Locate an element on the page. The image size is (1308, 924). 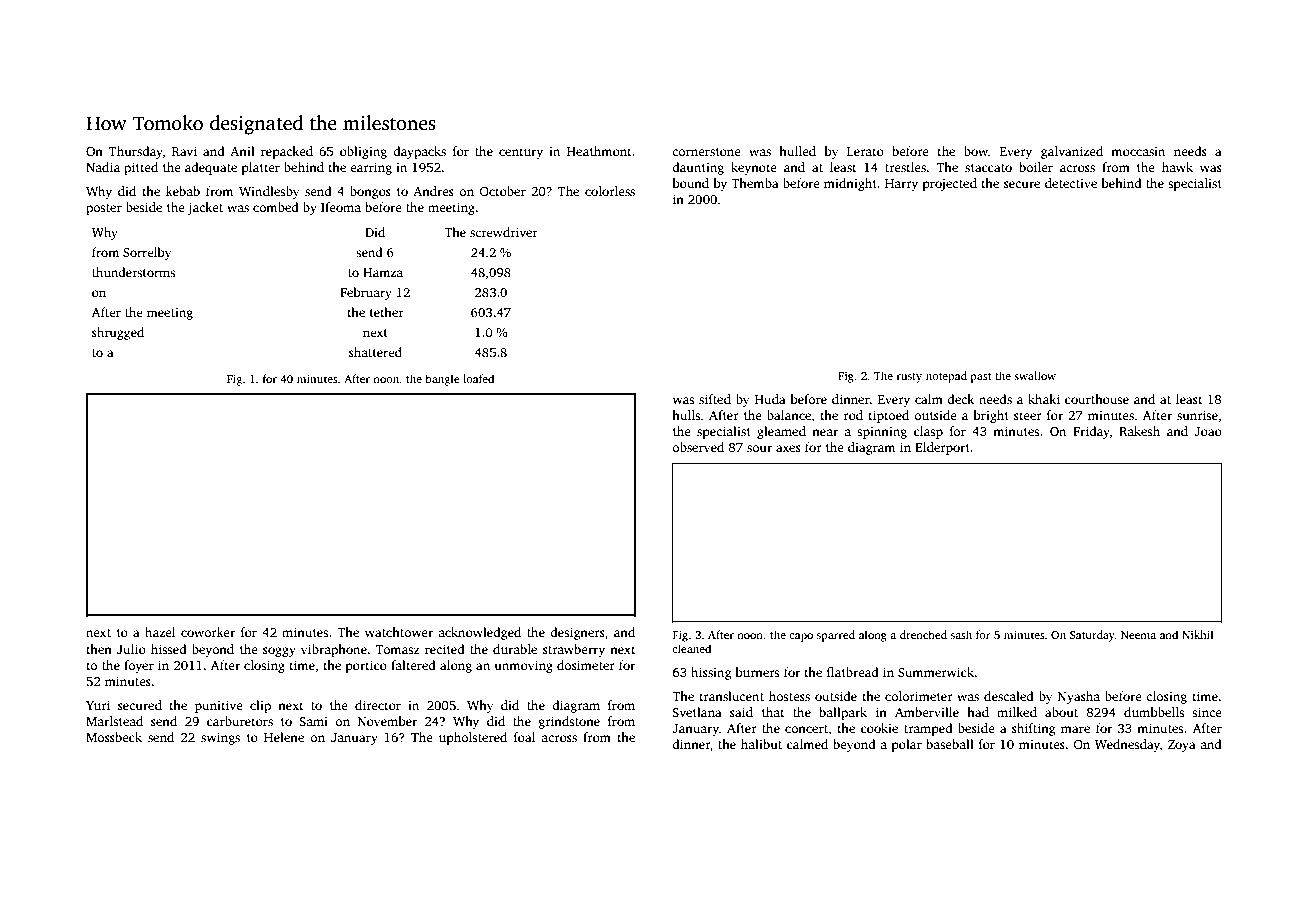
Andres is located at coordinates (433, 191).
